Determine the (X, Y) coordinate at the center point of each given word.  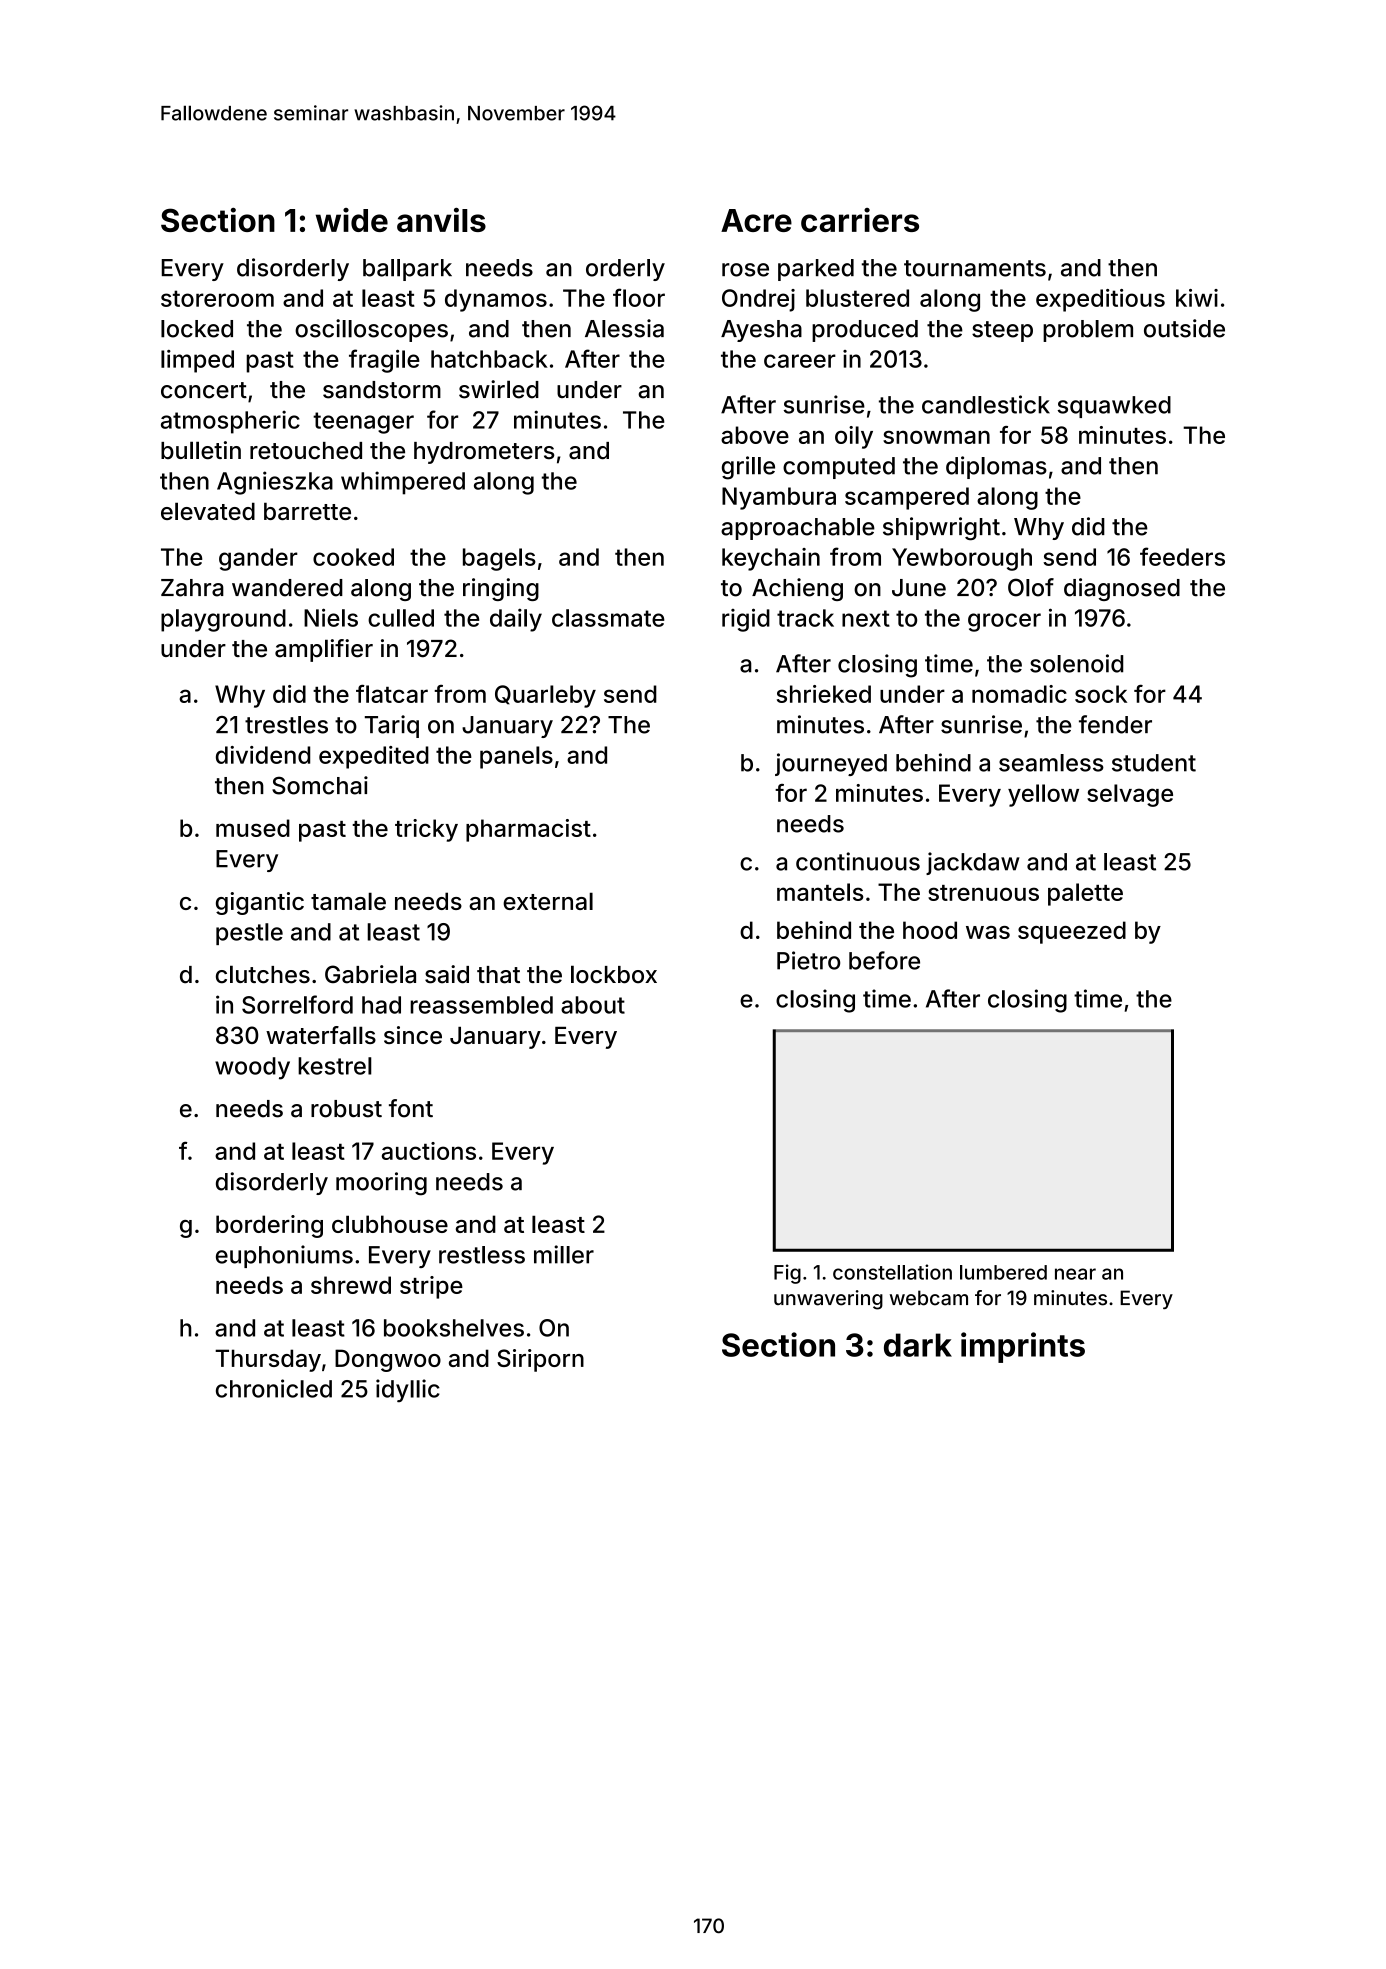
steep (1002, 331)
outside (1184, 328)
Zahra (192, 588)
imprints (1023, 1347)
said (447, 974)
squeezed (1072, 932)
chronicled (274, 1388)
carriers (860, 220)
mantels (820, 892)
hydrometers (484, 453)
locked (197, 329)
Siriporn (540, 1360)
